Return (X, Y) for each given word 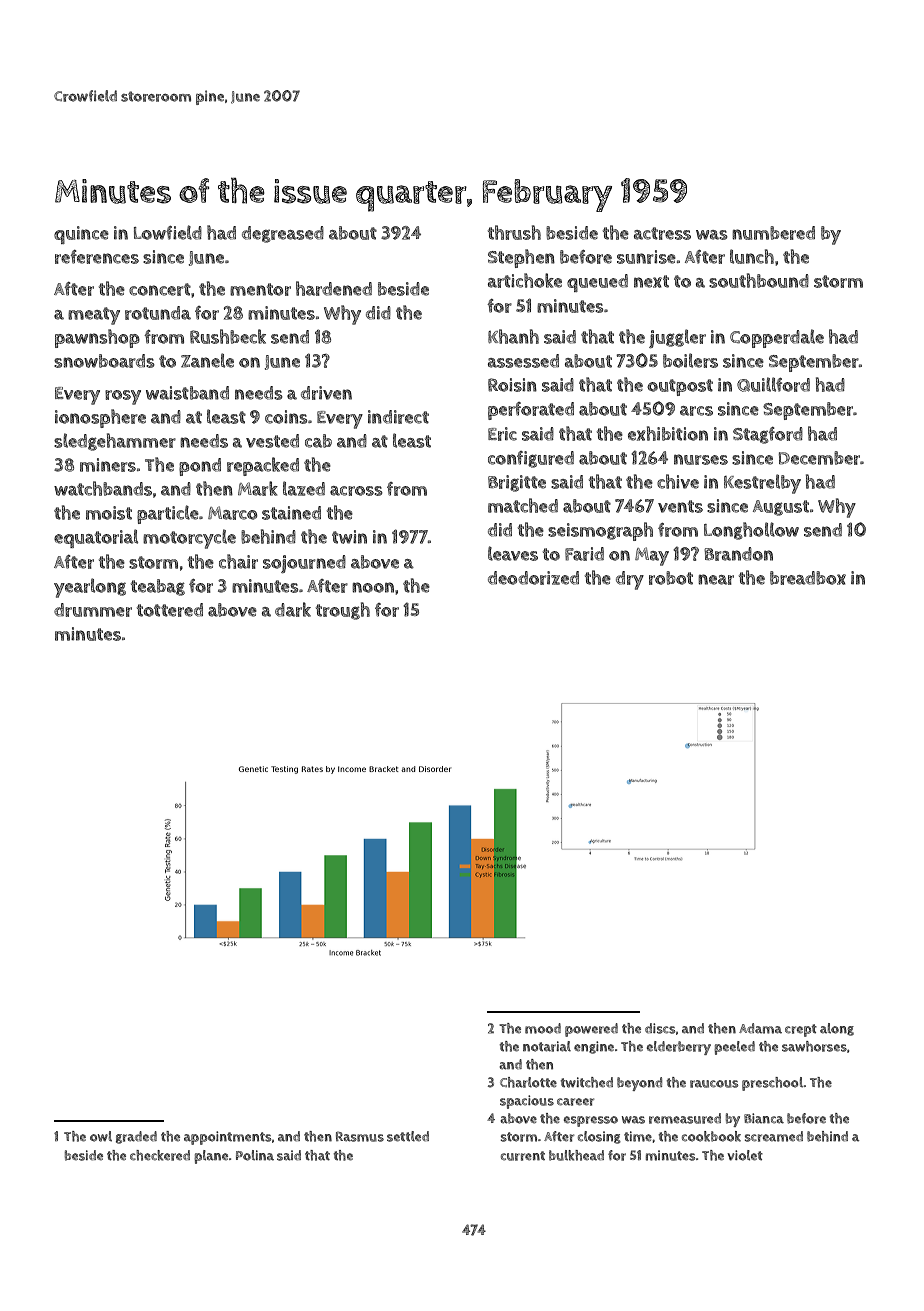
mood (543, 1028)
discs (660, 1028)
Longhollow (751, 531)
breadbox (808, 578)
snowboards (104, 361)
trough (343, 611)
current (523, 1156)
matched (523, 505)
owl (101, 1136)
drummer (93, 610)
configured (531, 459)
